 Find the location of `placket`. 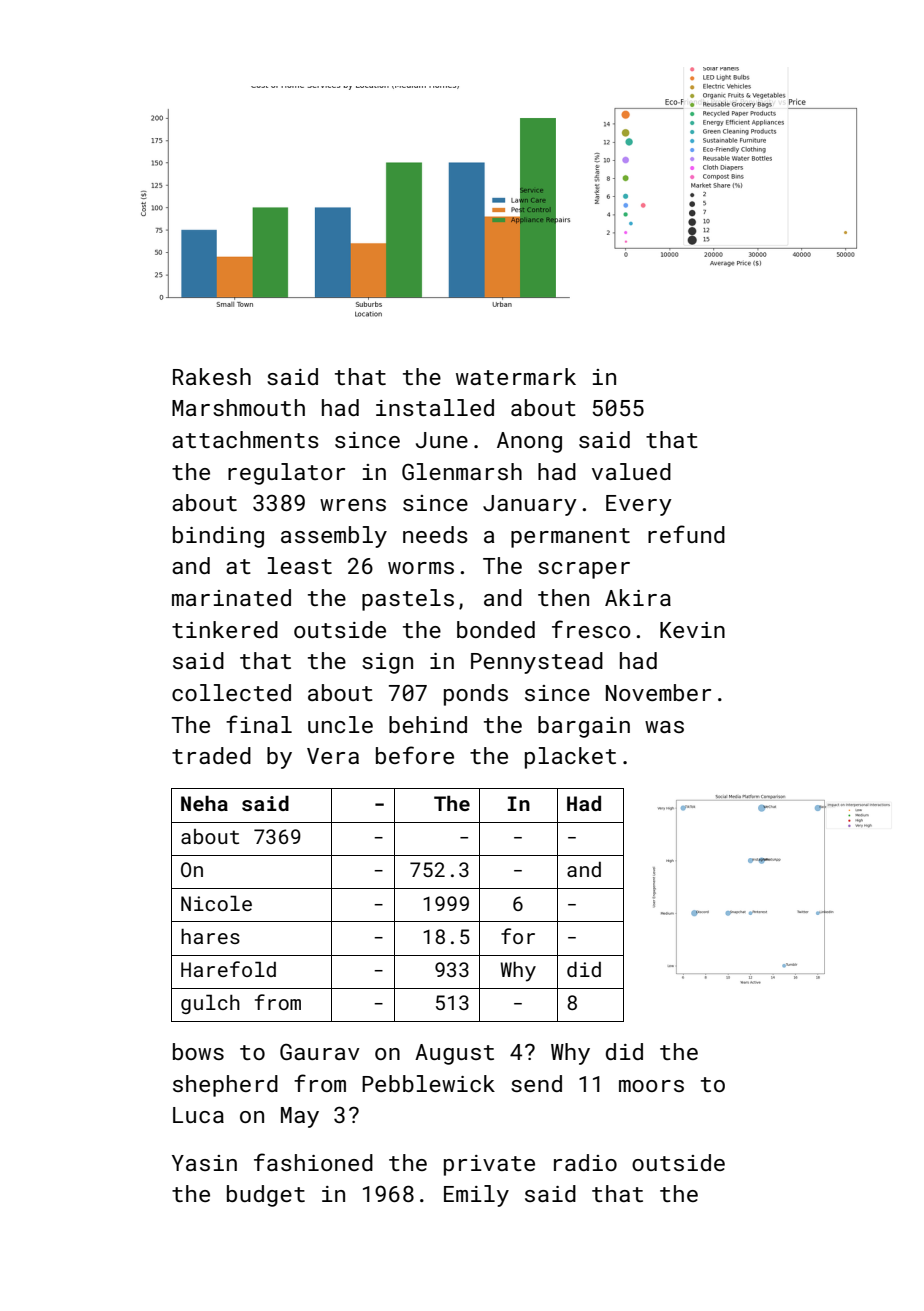

placket is located at coordinates (570, 758).
